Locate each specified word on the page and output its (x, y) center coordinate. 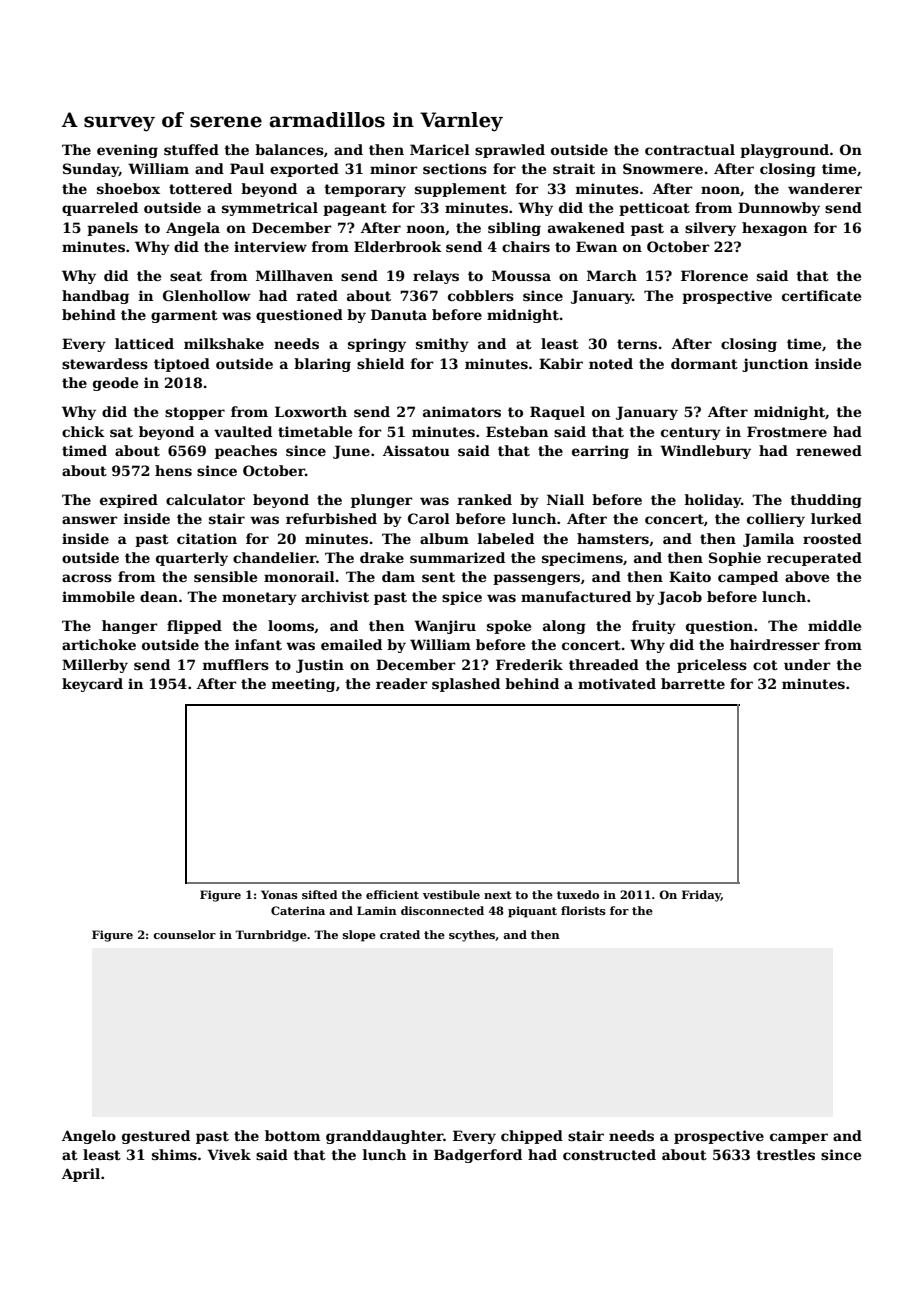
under (807, 664)
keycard (92, 685)
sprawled (510, 151)
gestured (156, 1137)
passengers (536, 579)
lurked (836, 518)
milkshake (224, 343)
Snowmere (663, 168)
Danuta (399, 314)
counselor (184, 934)
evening (127, 151)
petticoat (654, 209)
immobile (98, 596)
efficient (392, 894)
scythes (472, 936)
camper (799, 1138)
